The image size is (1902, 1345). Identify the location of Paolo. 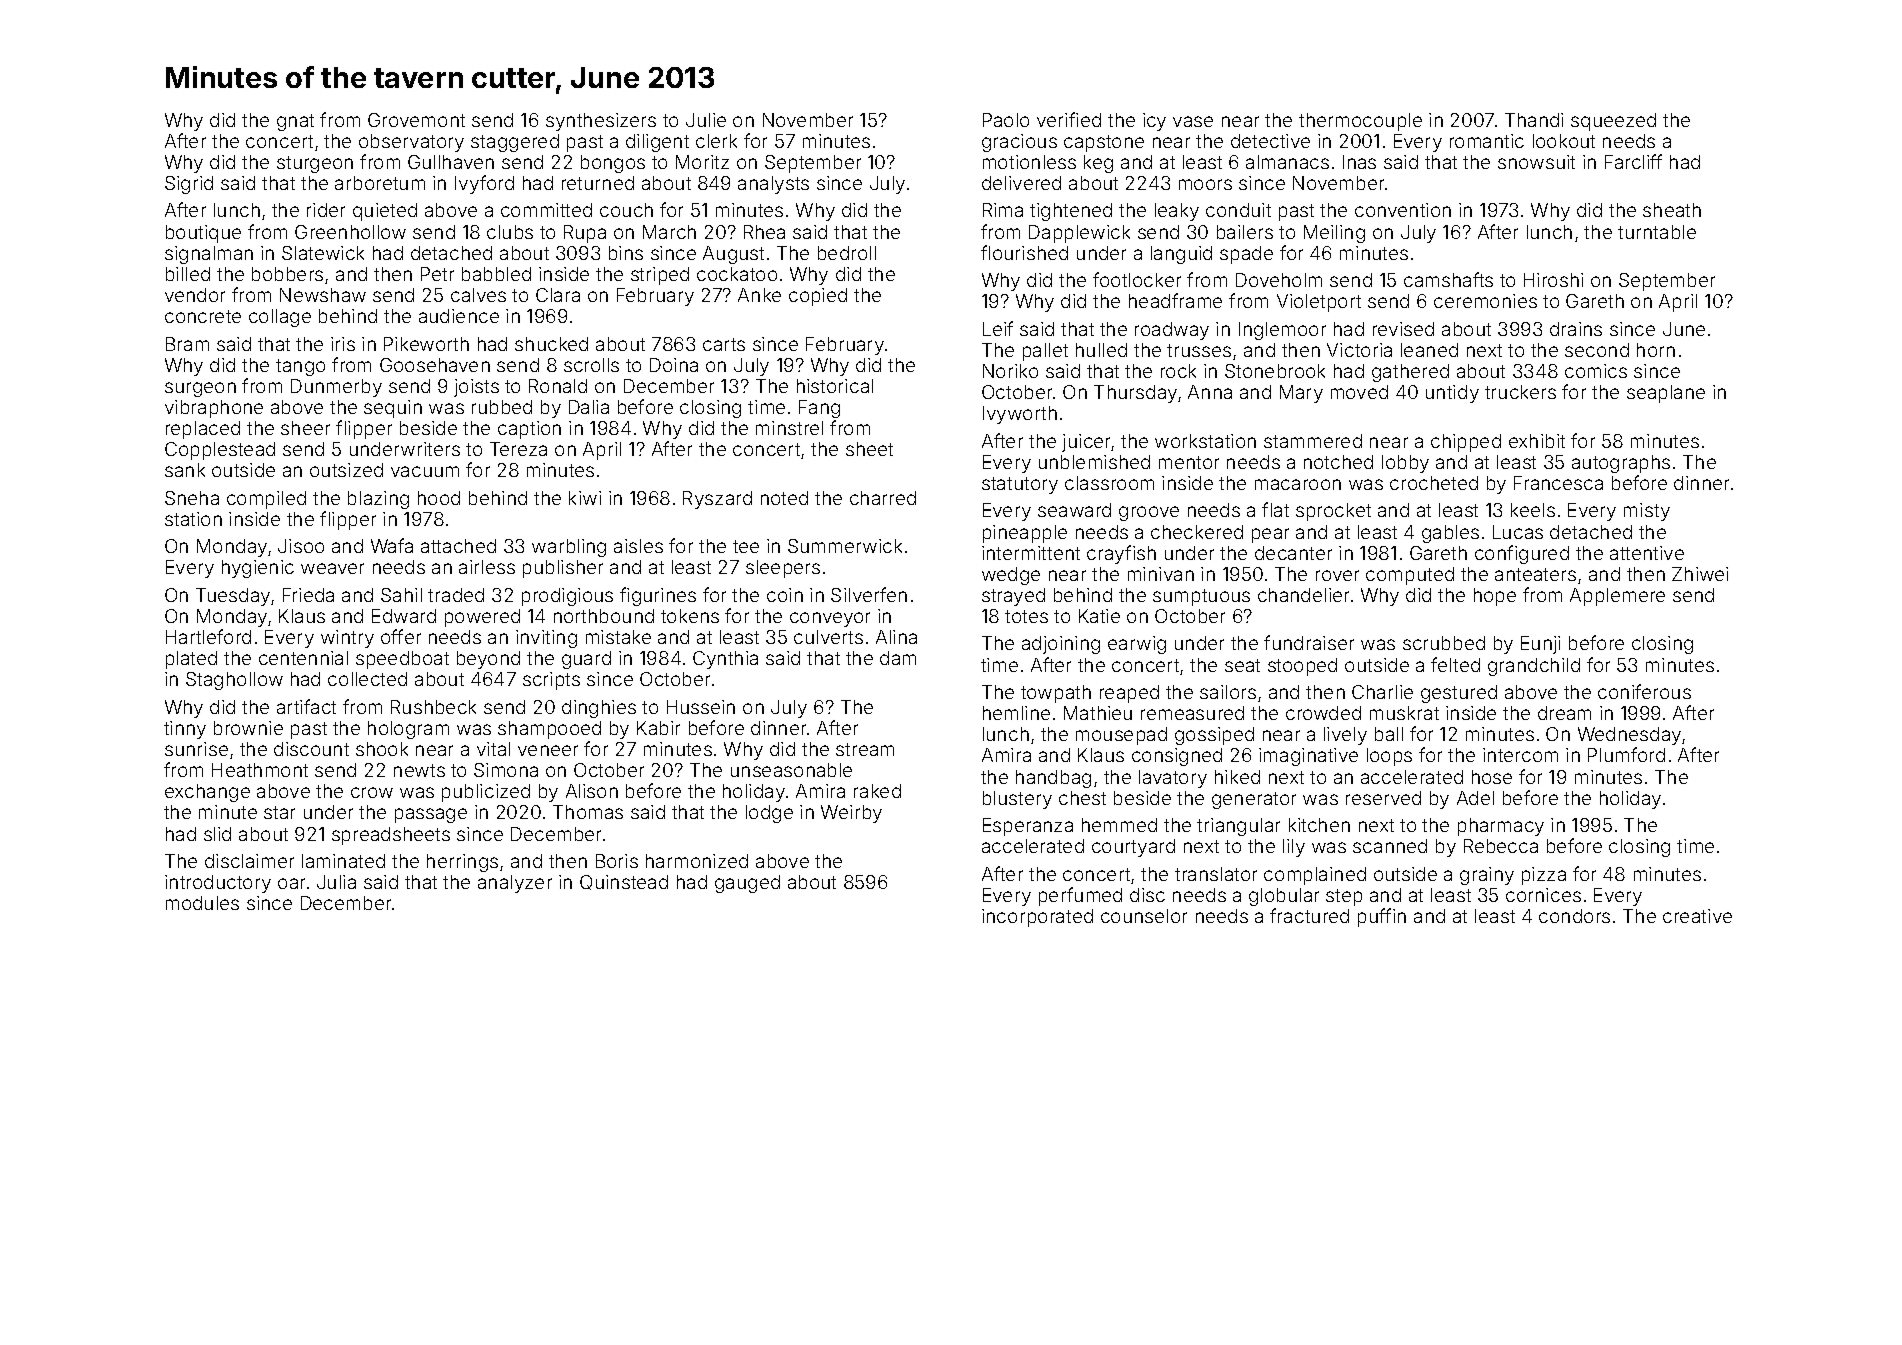
(1006, 120).
